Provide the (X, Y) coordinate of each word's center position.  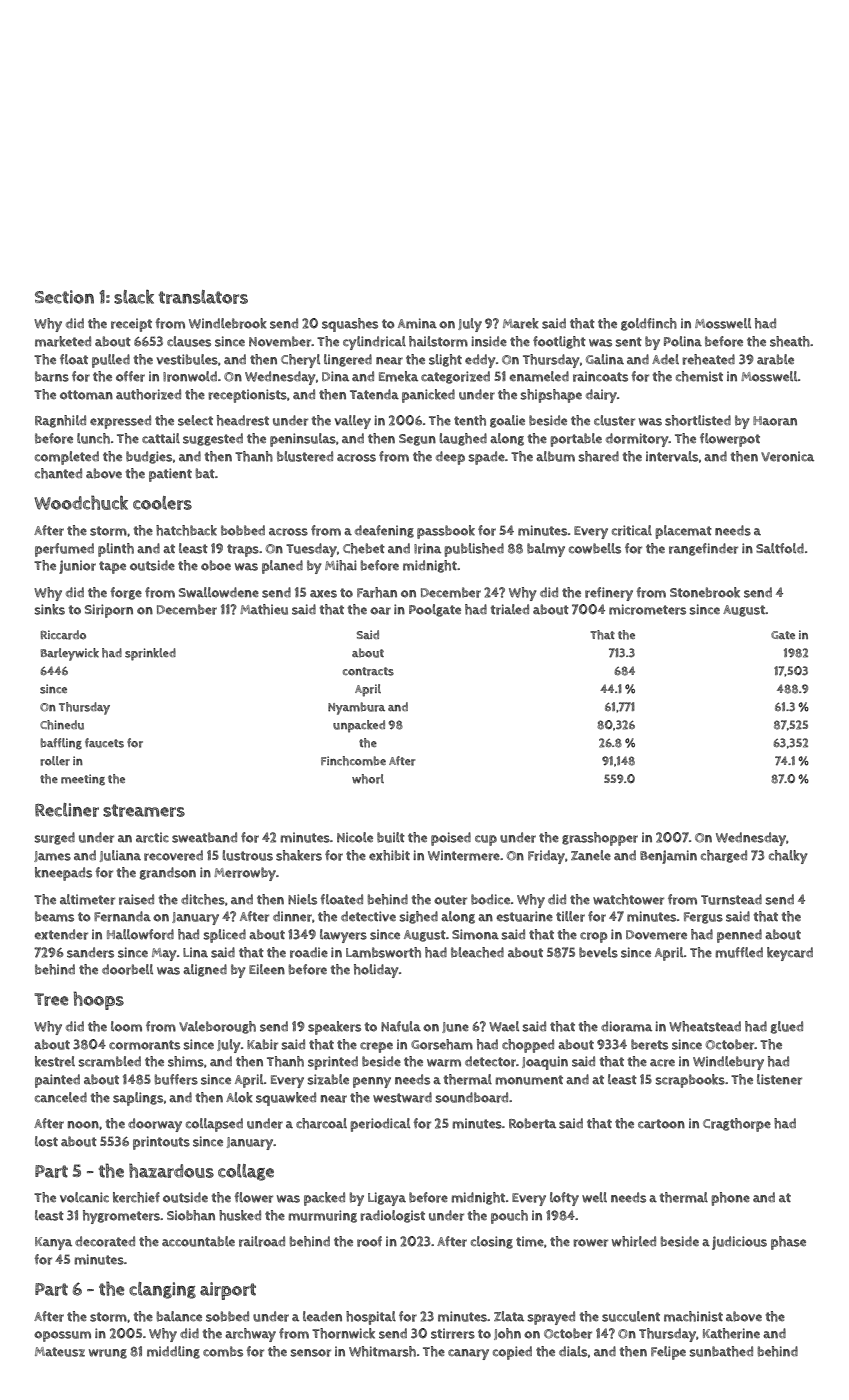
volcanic (84, 1197)
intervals (672, 456)
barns (52, 376)
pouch (509, 1217)
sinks (49, 609)
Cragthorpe (737, 1125)
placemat (683, 532)
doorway (155, 1125)
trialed (510, 609)
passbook (446, 532)
